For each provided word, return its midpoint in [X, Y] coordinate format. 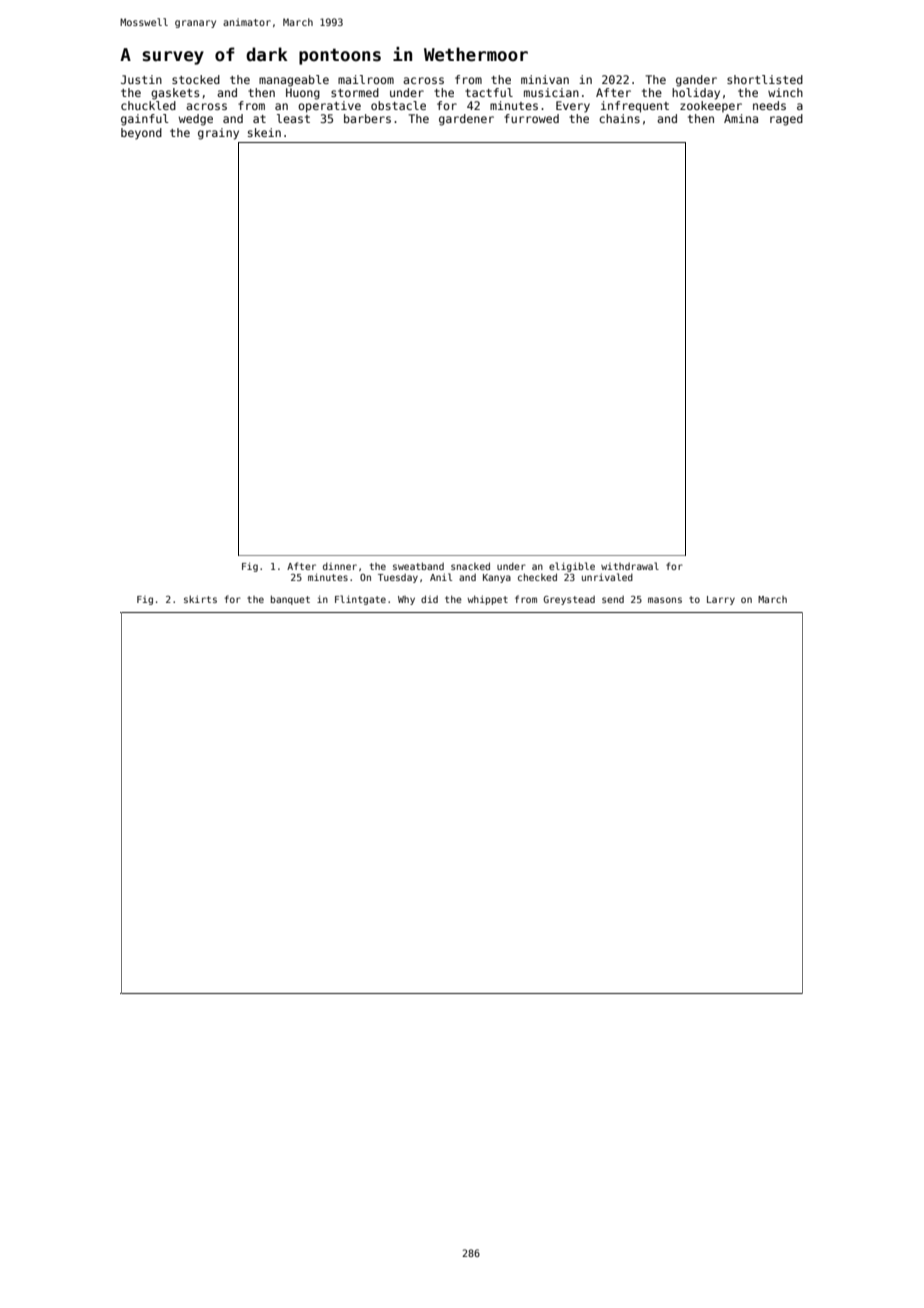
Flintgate [360, 600]
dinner [340, 566]
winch [785, 92]
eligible [572, 567]
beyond [141, 134]
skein [264, 132]
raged [786, 120]
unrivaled [607, 577]
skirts [200, 599]
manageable [294, 81]
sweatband [418, 566]
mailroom [366, 79]
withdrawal [630, 566]
